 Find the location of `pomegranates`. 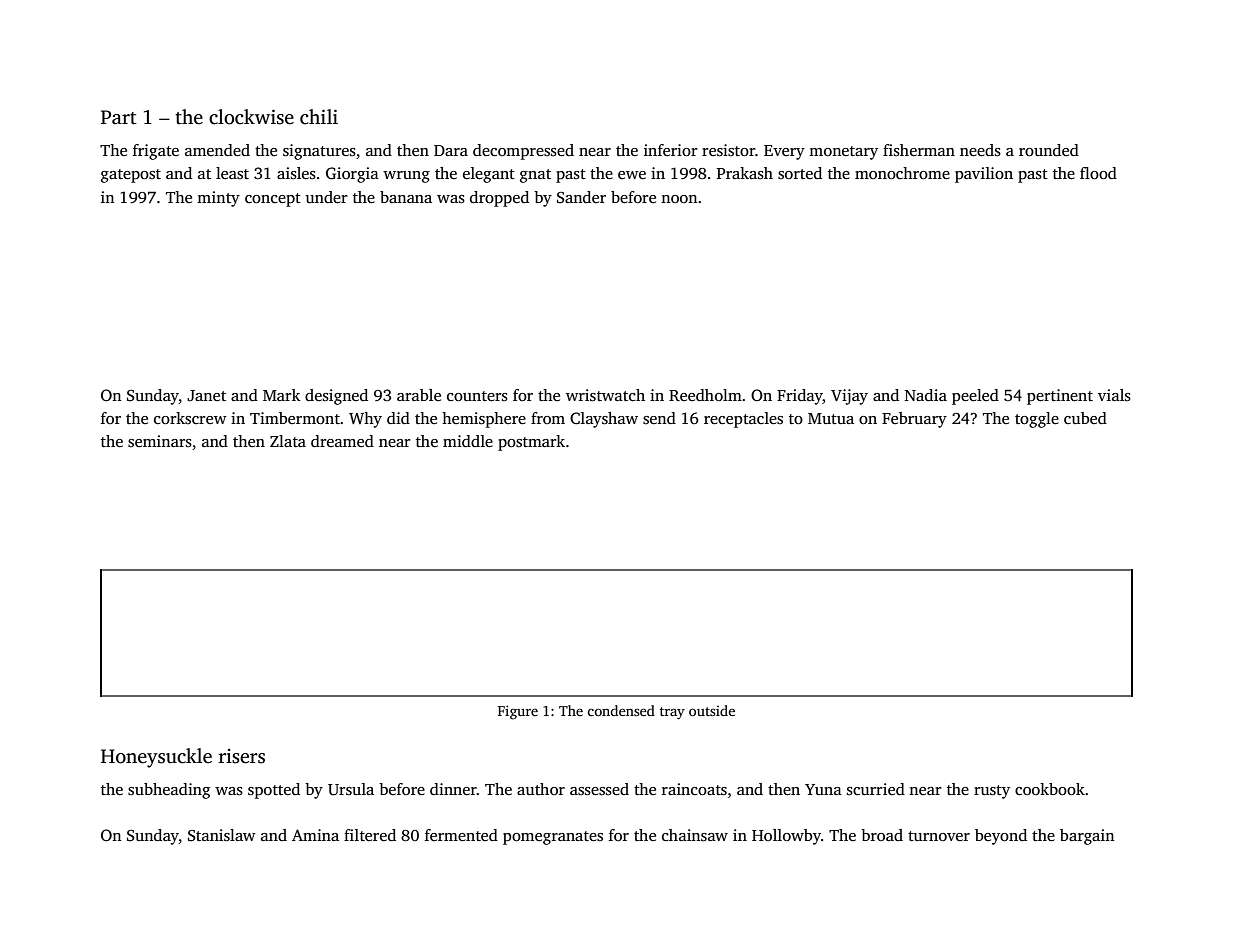

pomegranates is located at coordinates (553, 838).
